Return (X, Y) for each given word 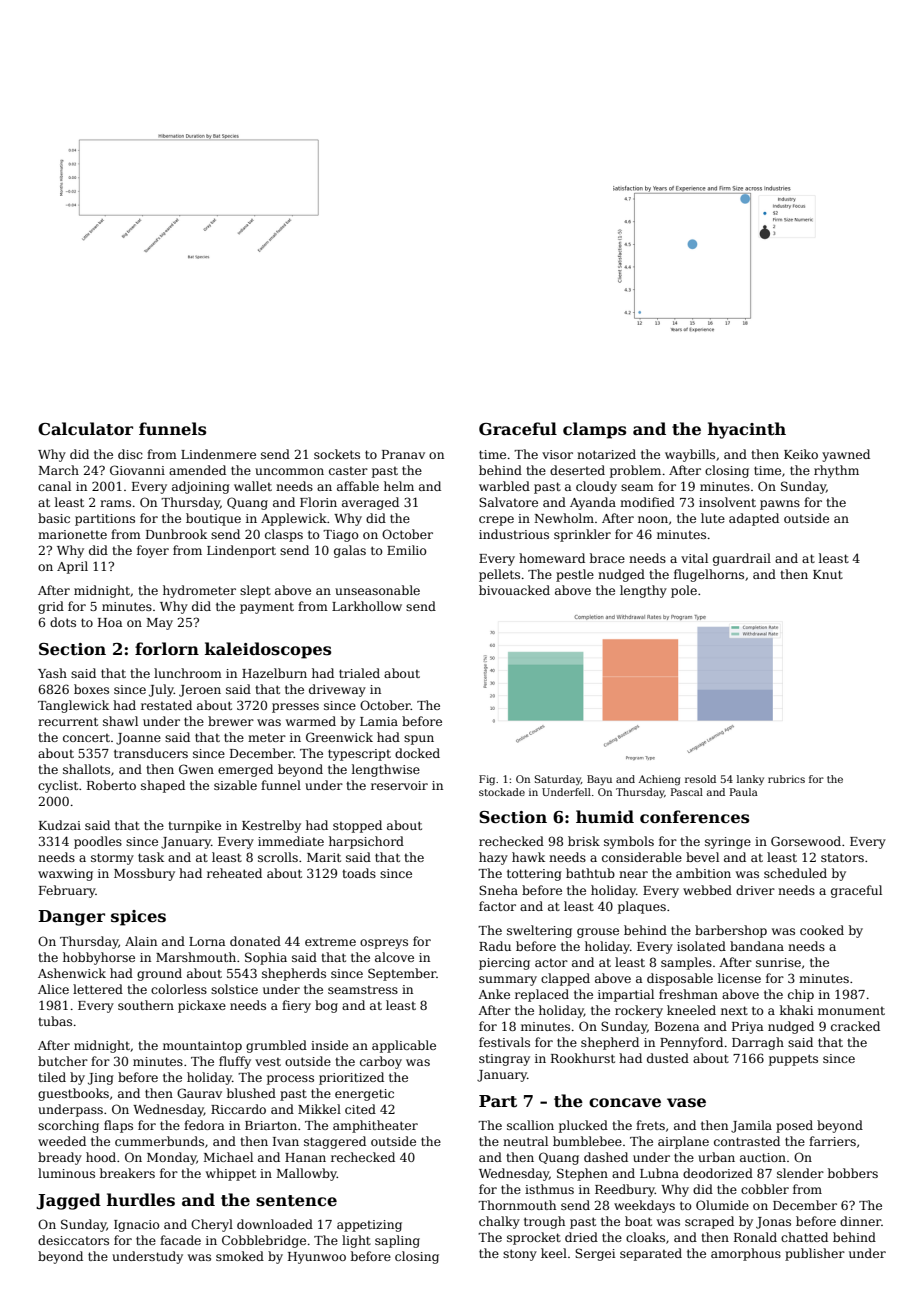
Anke (494, 994)
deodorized (718, 1173)
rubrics (786, 779)
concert (86, 738)
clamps (594, 430)
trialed (359, 673)
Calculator (85, 429)
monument (851, 1011)
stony (520, 1255)
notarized (606, 454)
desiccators (73, 1240)
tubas (55, 1021)
